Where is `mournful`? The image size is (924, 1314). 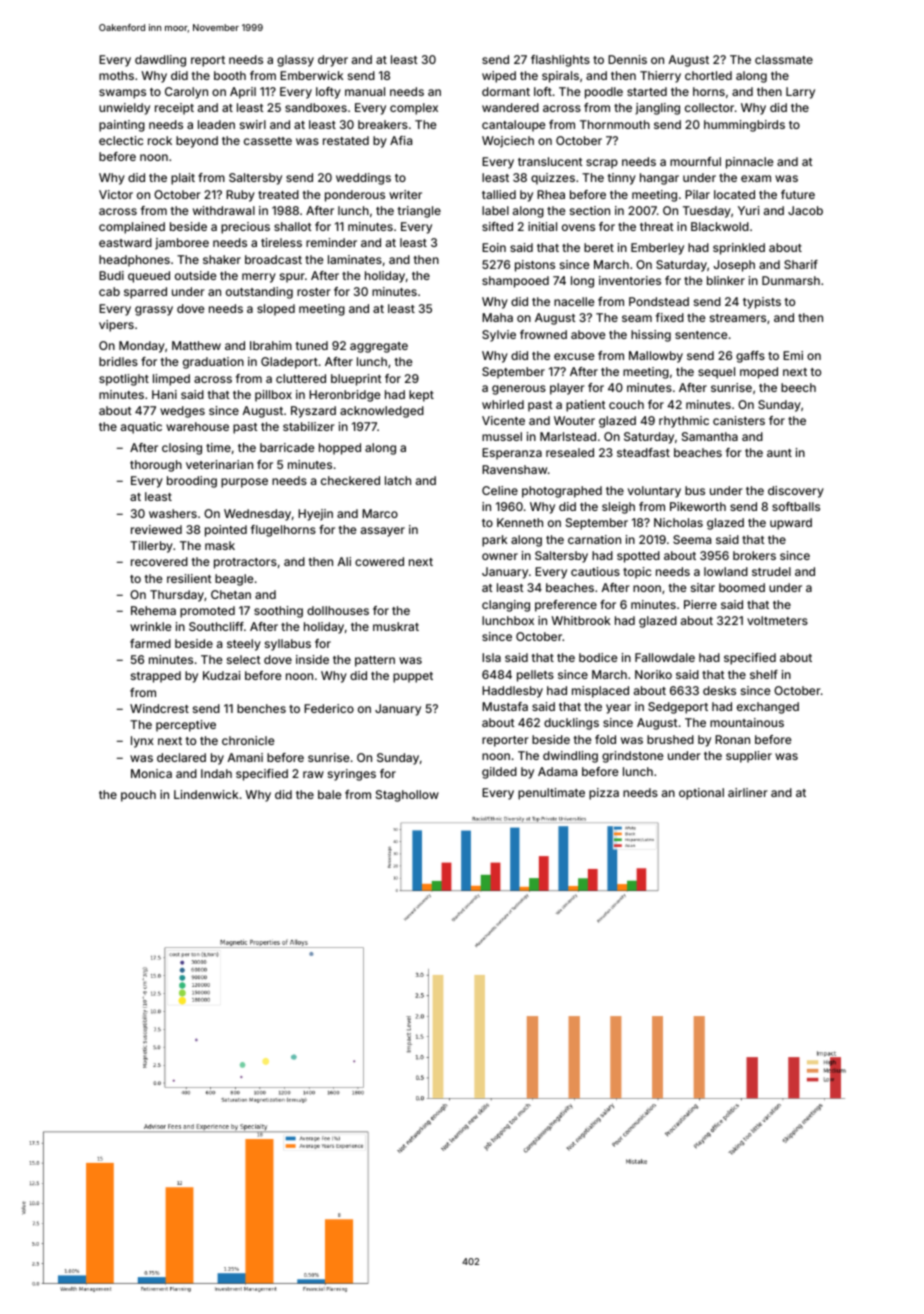
mournful is located at coordinates (695, 161).
